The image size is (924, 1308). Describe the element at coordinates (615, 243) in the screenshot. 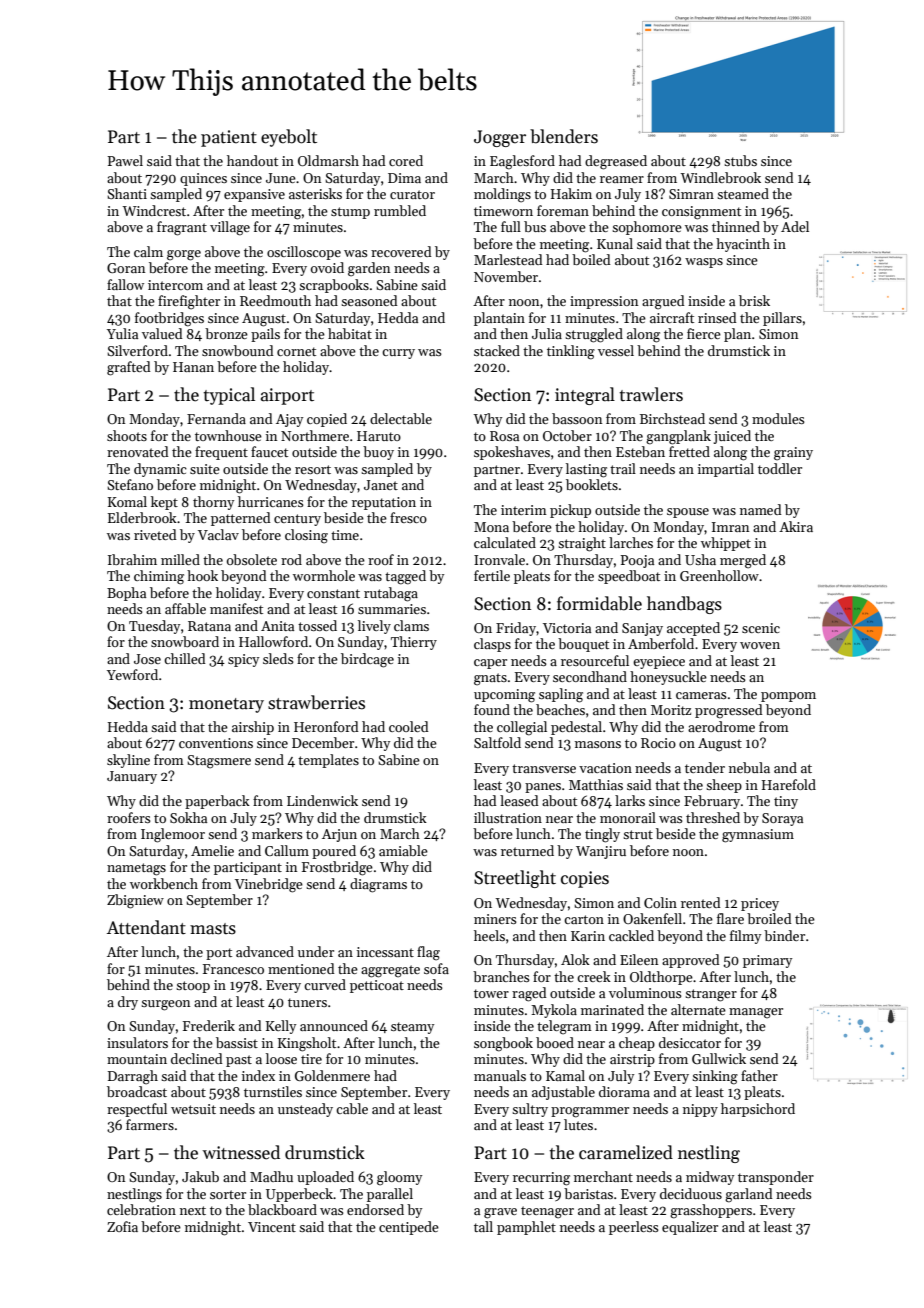

I see `Kunal` at that location.
